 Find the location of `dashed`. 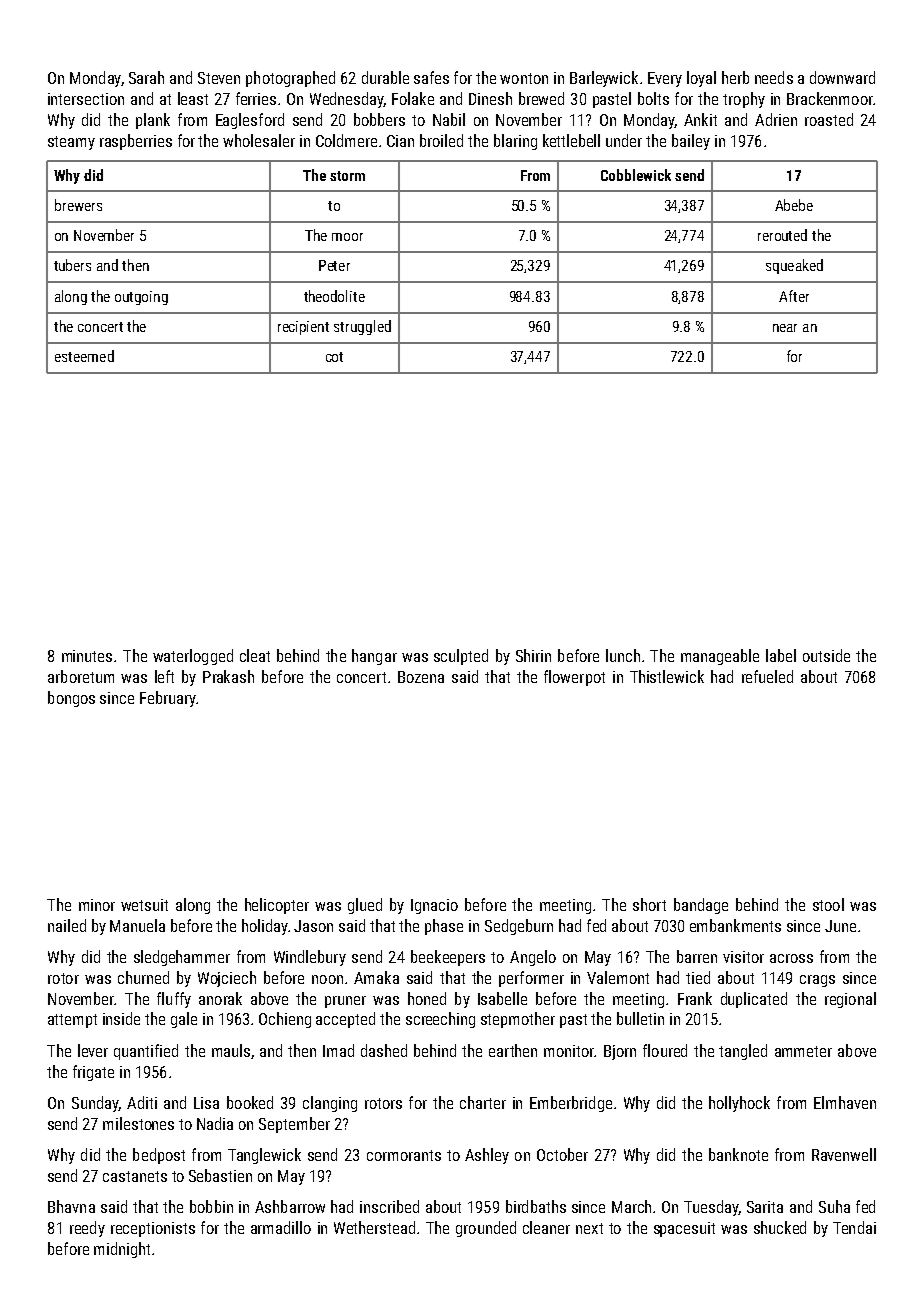

dashed is located at coordinates (384, 1050).
